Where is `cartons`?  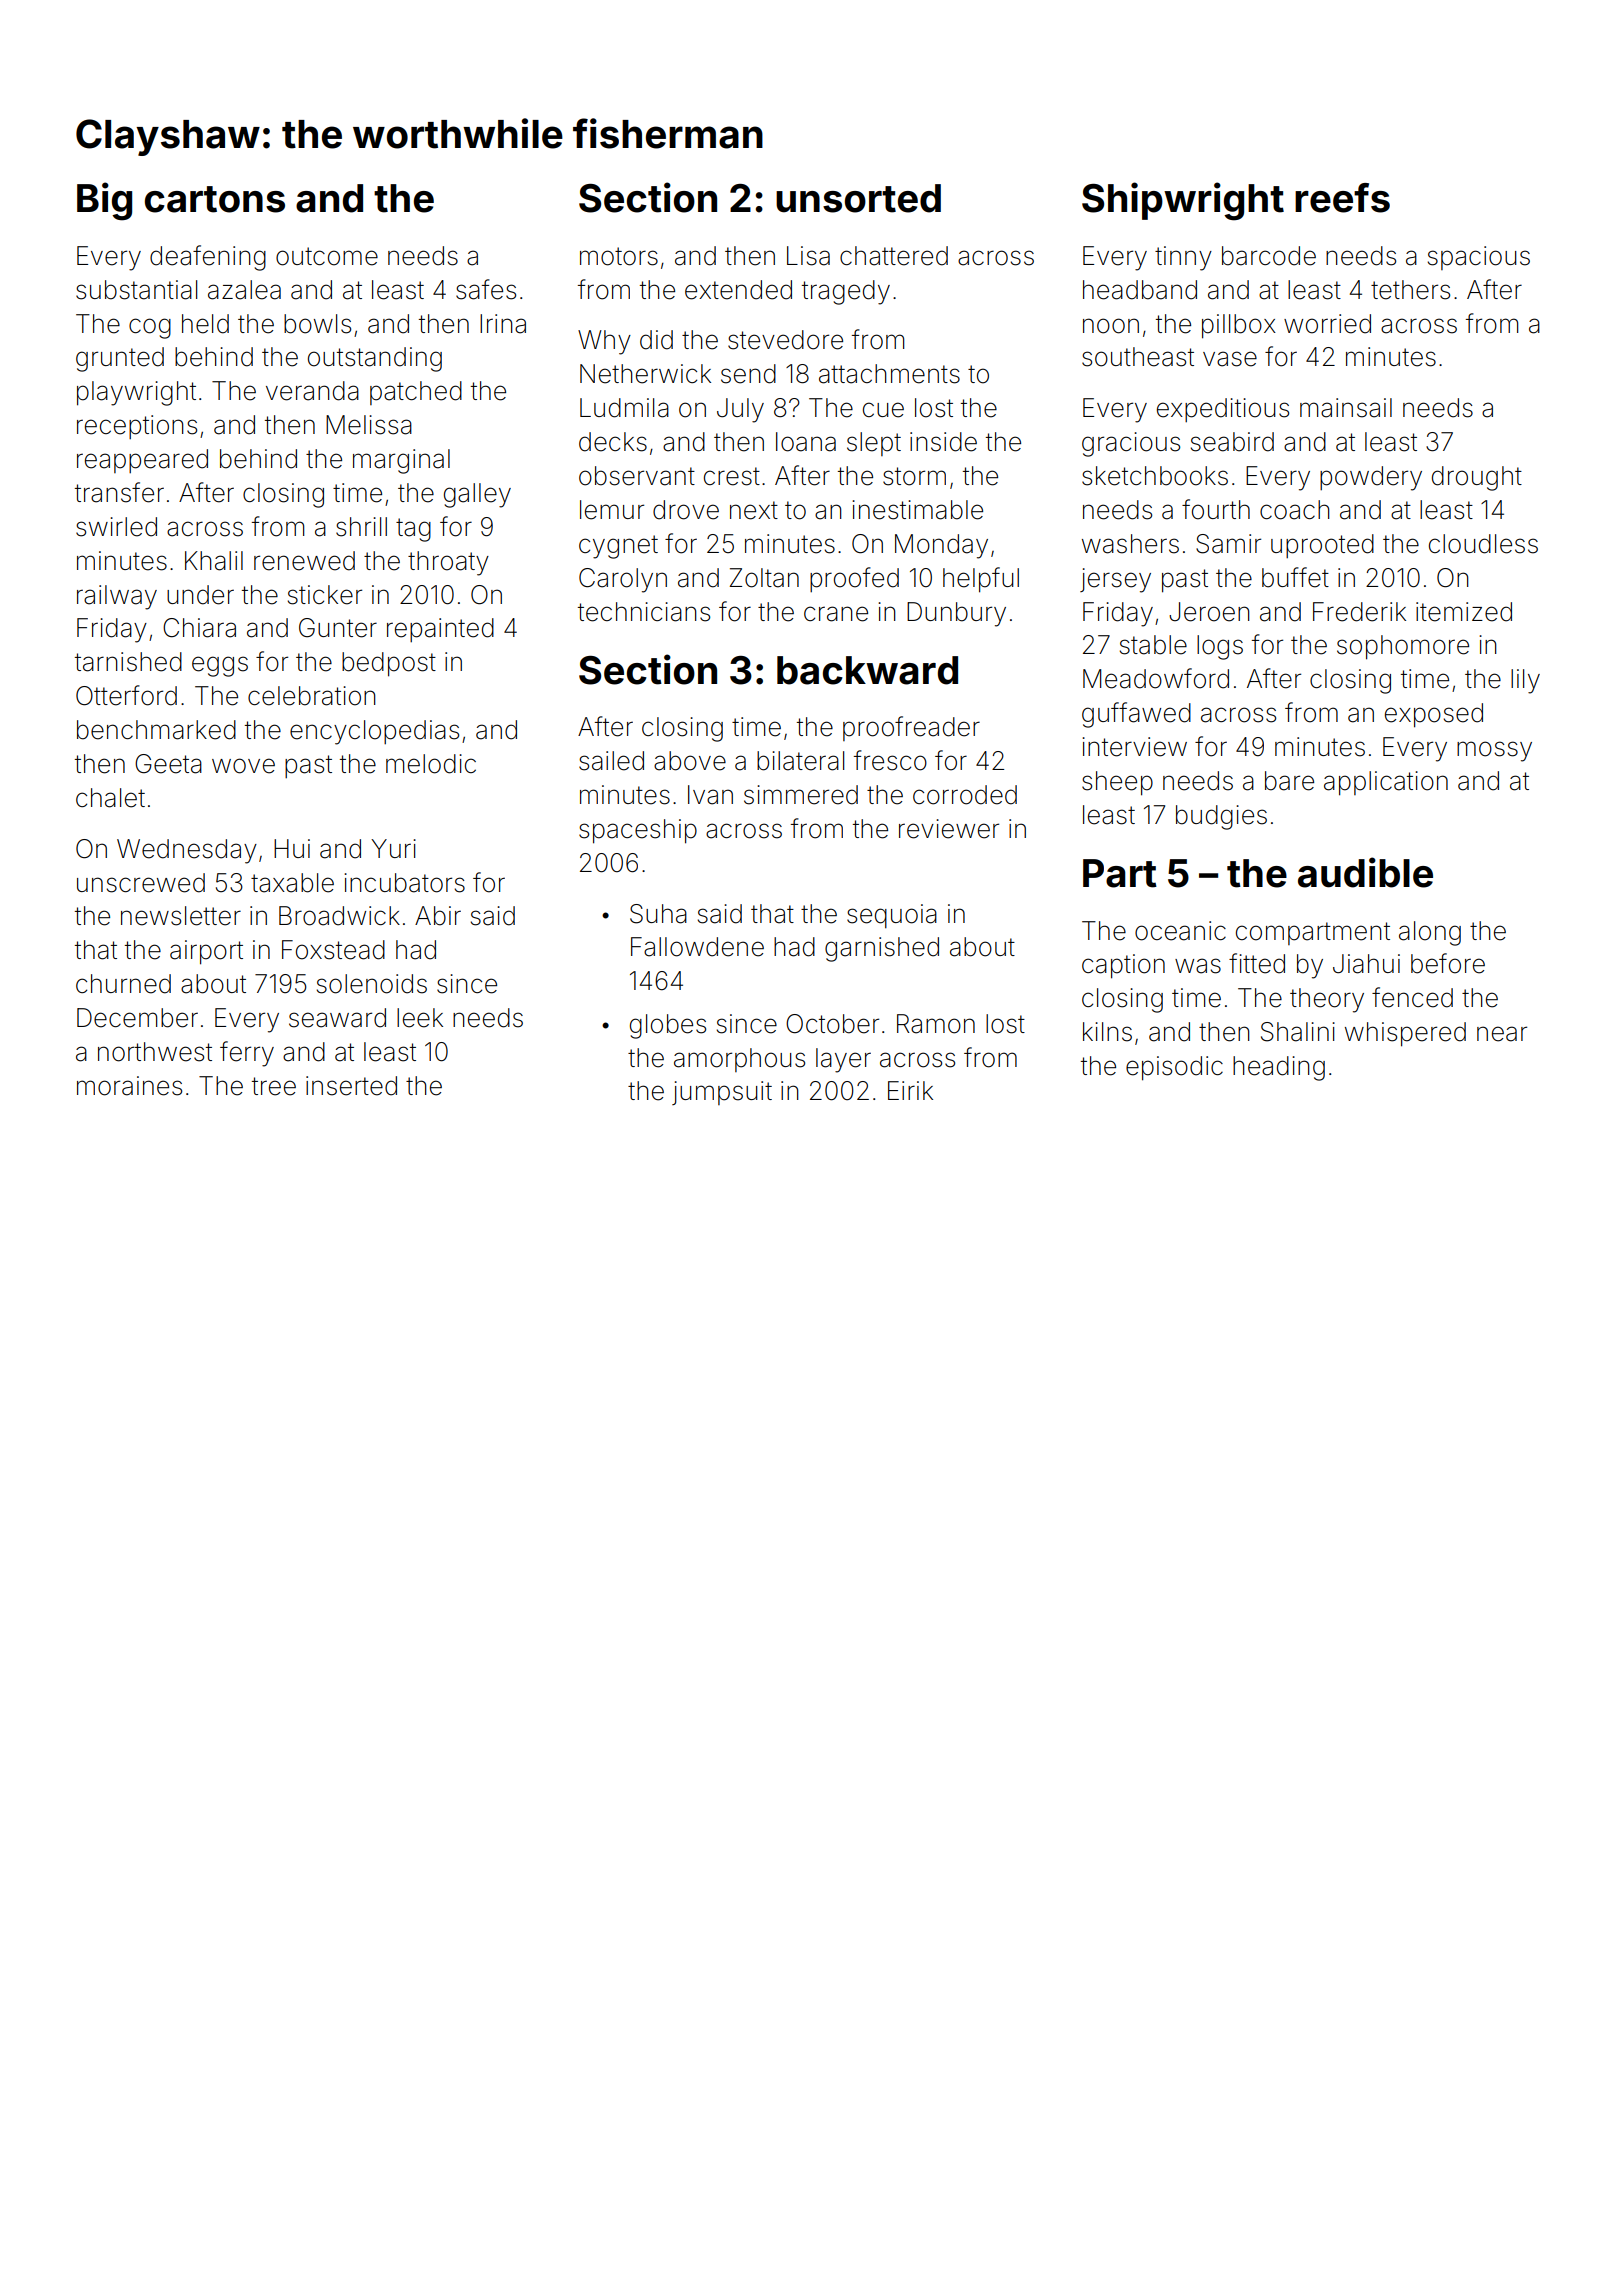 cartons is located at coordinates (215, 199).
